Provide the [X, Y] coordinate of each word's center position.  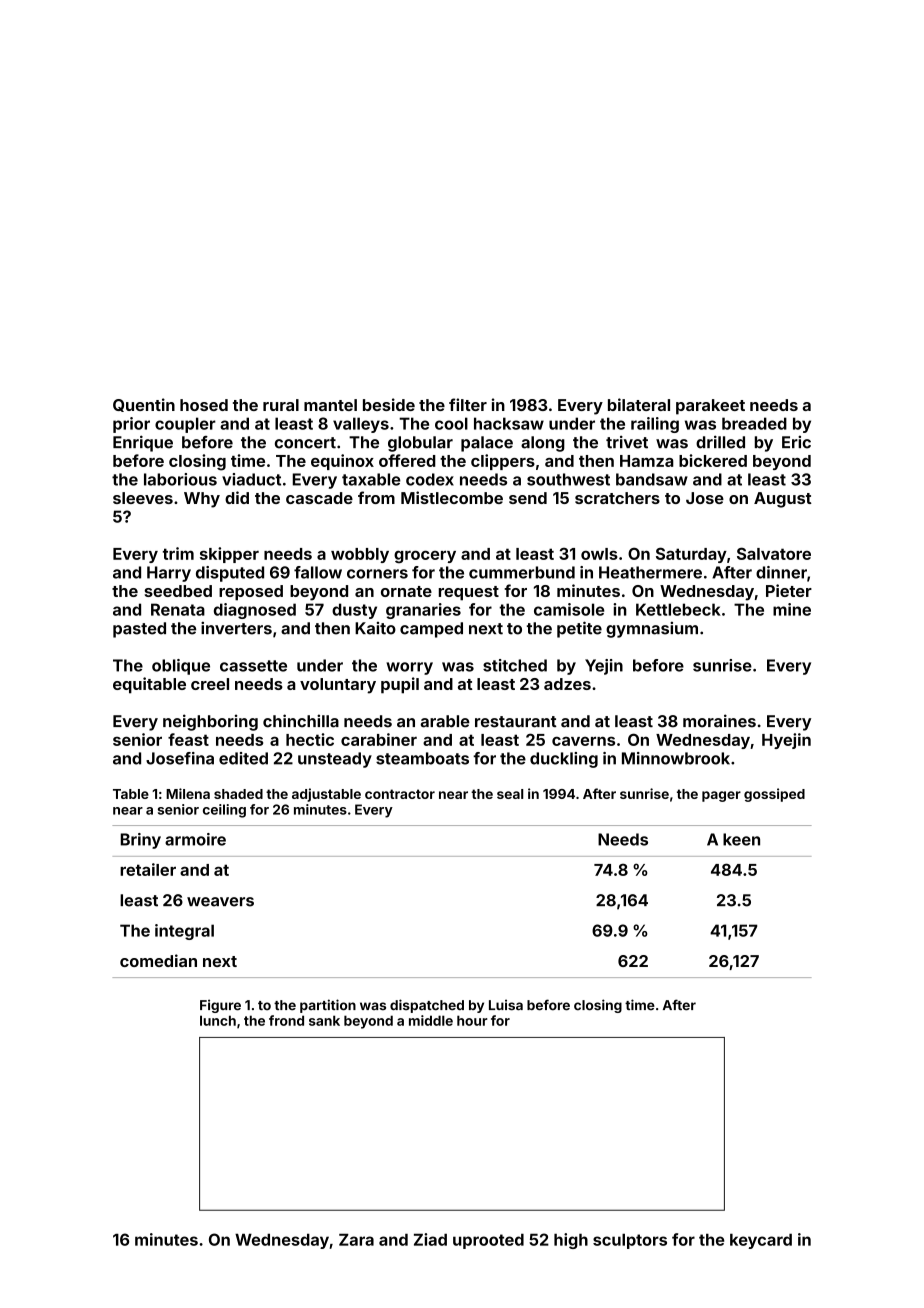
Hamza [647, 461]
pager [721, 796]
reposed [251, 593]
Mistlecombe [452, 497]
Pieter [789, 590]
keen [741, 839]
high [571, 1241]
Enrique [143, 443]
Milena [188, 793]
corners [377, 574]
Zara [356, 1240]
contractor [400, 794]
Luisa [506, 1005]
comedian [158, 960]
